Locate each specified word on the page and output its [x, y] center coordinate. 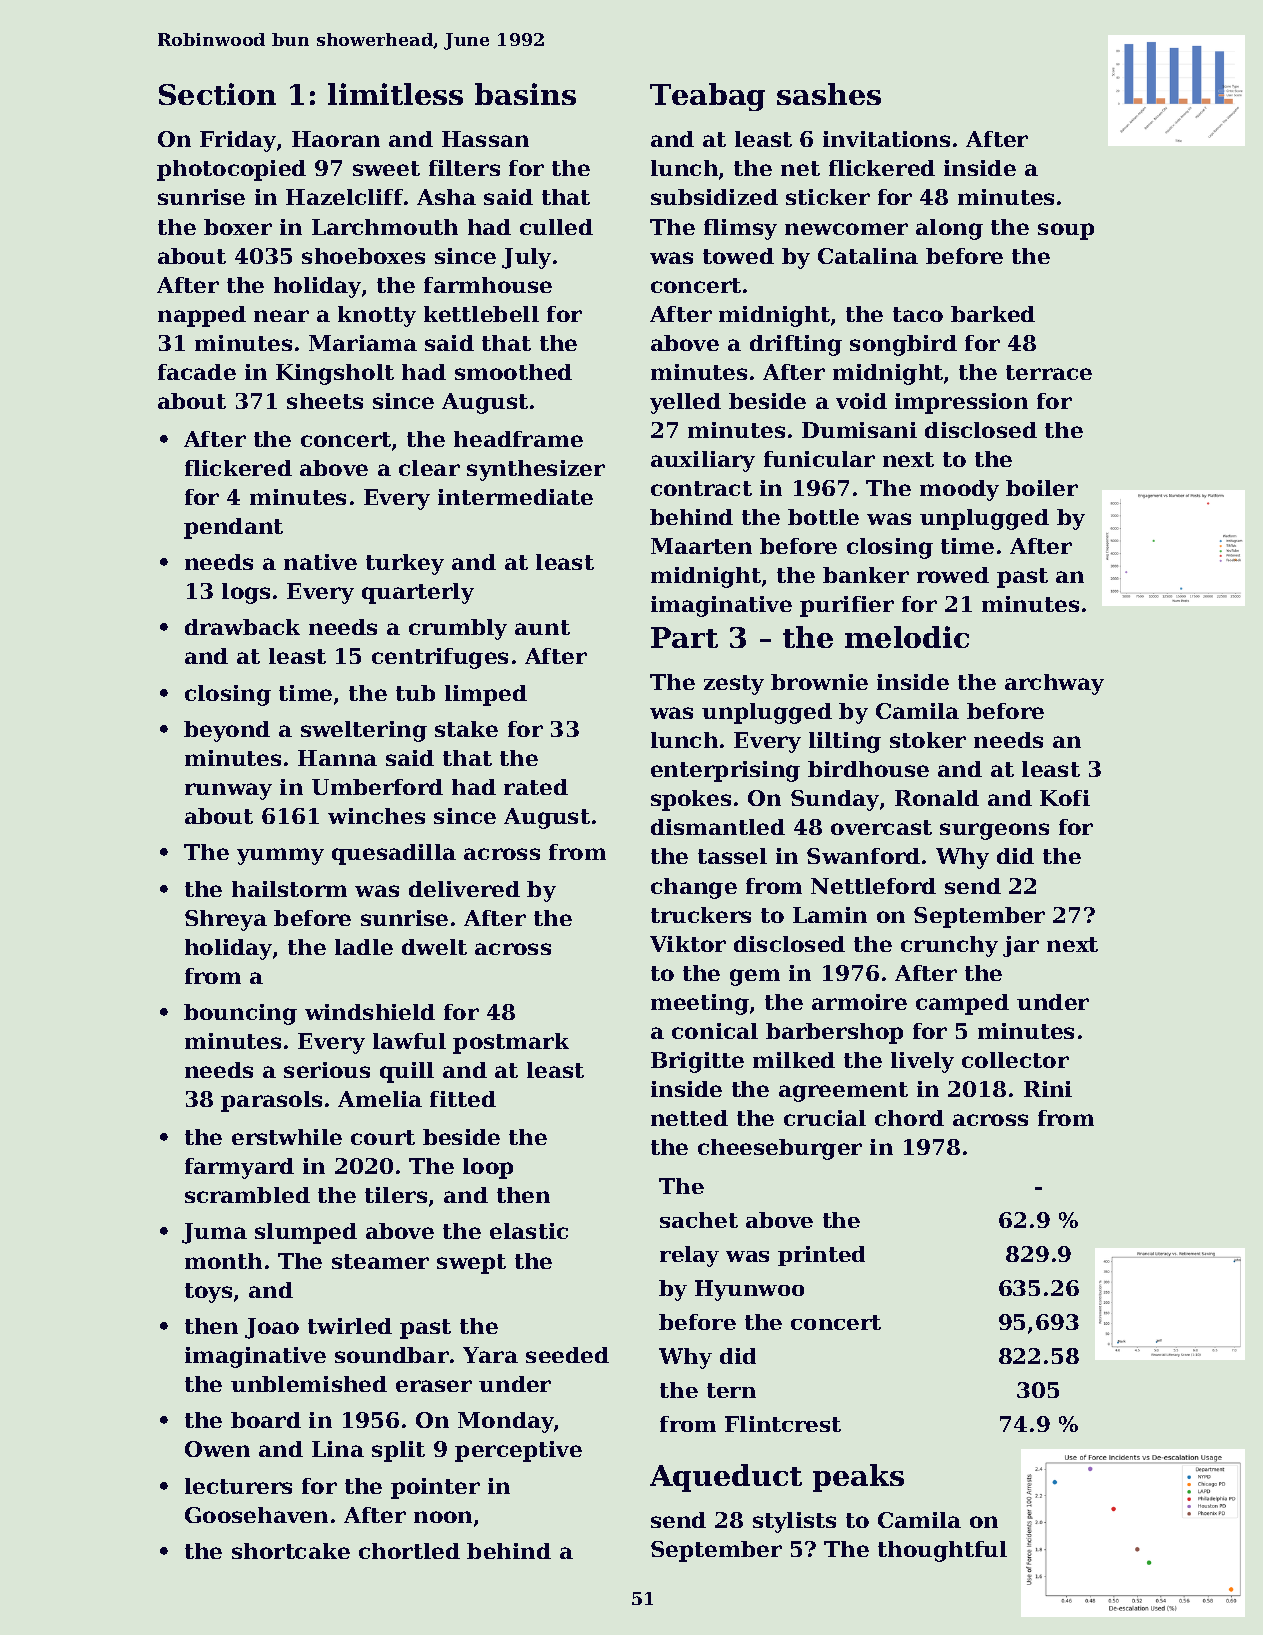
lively [922, 1062]
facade [197, 372]
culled [556, 227]
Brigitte [697, 1062]
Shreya [226, 920]
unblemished [309, 1384]
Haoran [336, 139]
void [861, 401]
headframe [518, 439]
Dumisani [859, 430]
